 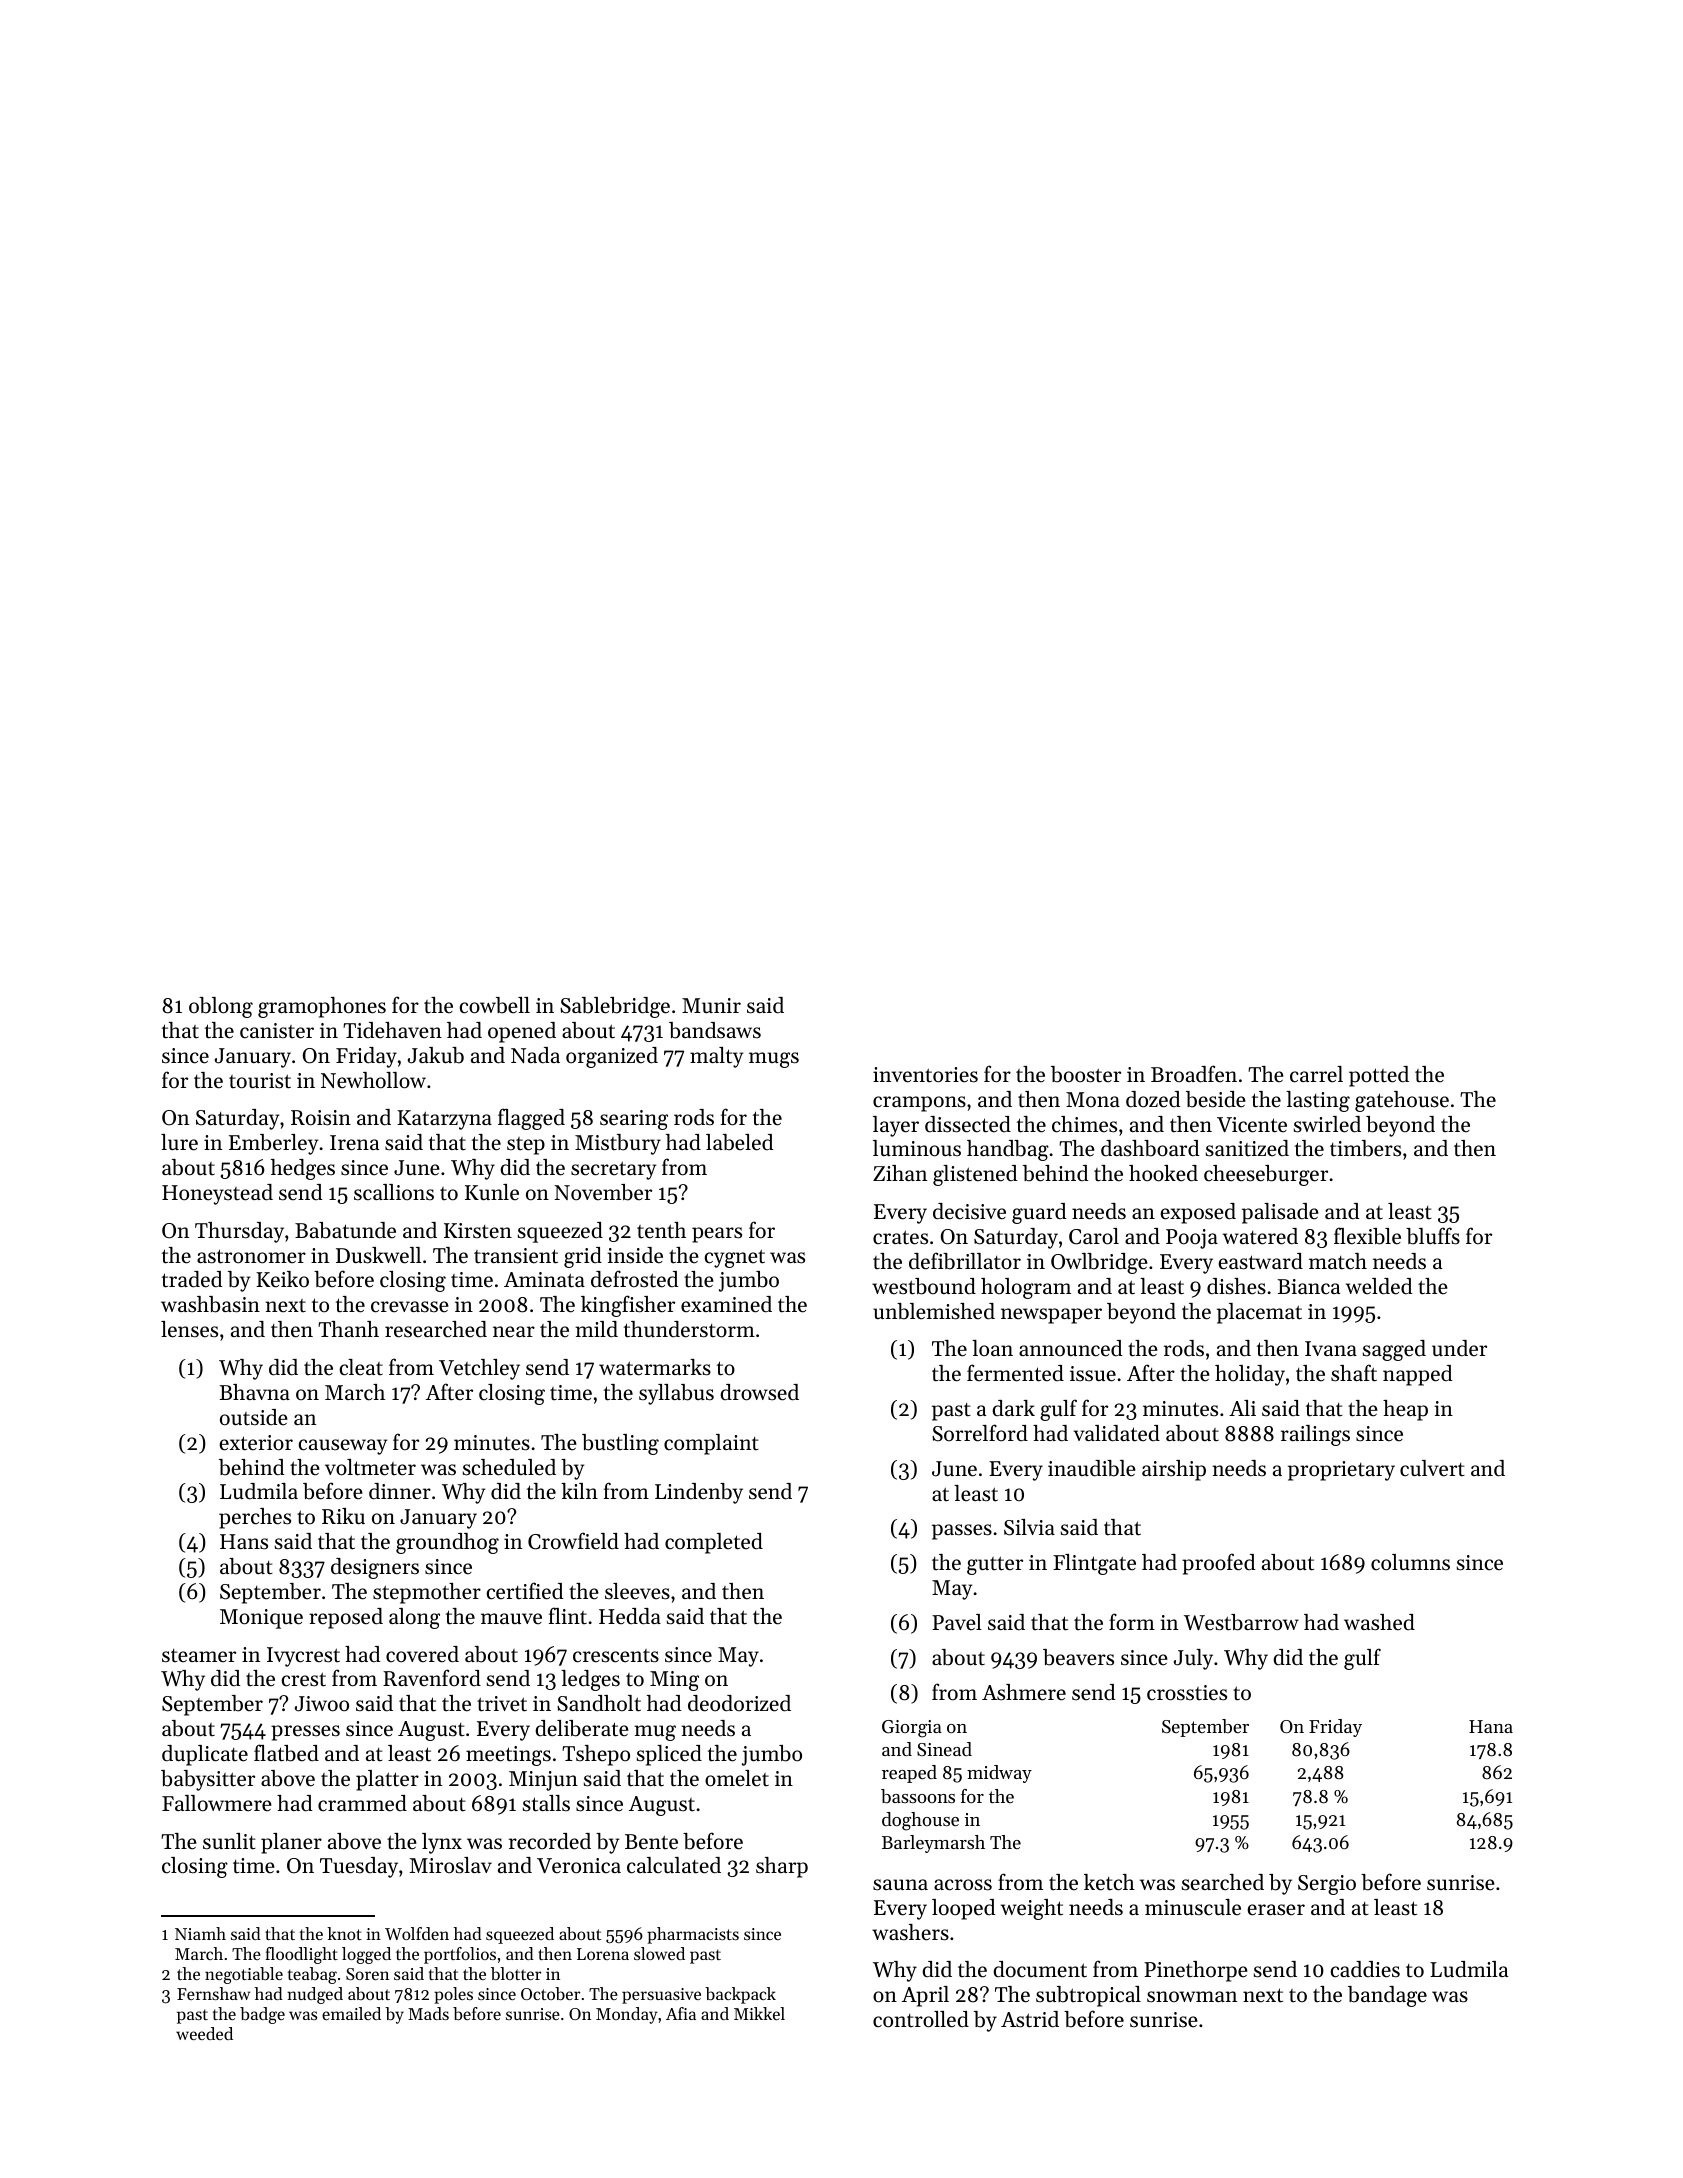 What do you see at coordinates (1433, 1236) in the image?
I see `bluffs` at bounding box center [1433, 1236].
